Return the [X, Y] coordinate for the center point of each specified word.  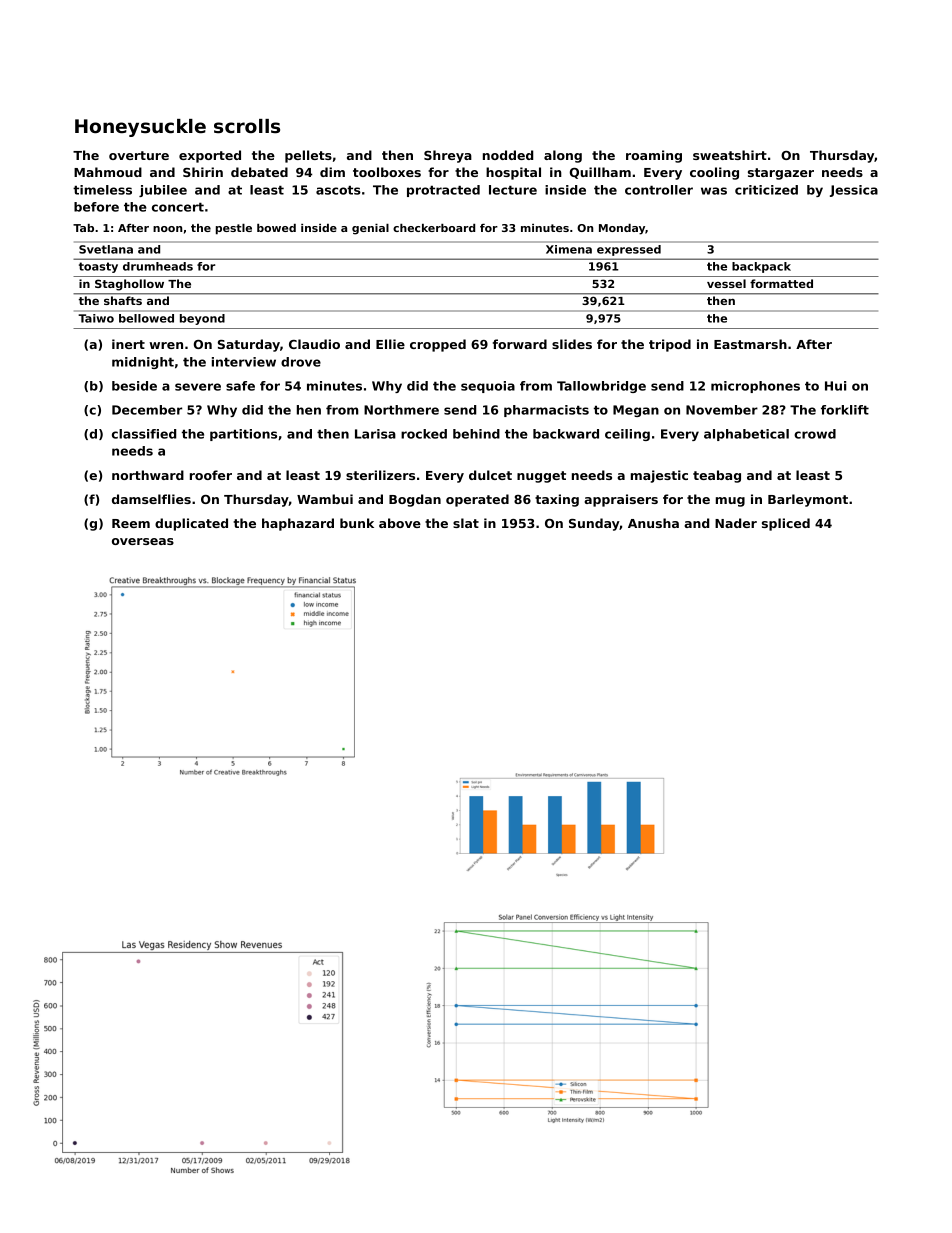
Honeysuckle [140, 128]
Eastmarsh [750, 344]
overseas [143, 541]
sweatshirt [730, 155]
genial [370, 229]
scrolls [247, 126]
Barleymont [808, 500]
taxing [557, 500]
